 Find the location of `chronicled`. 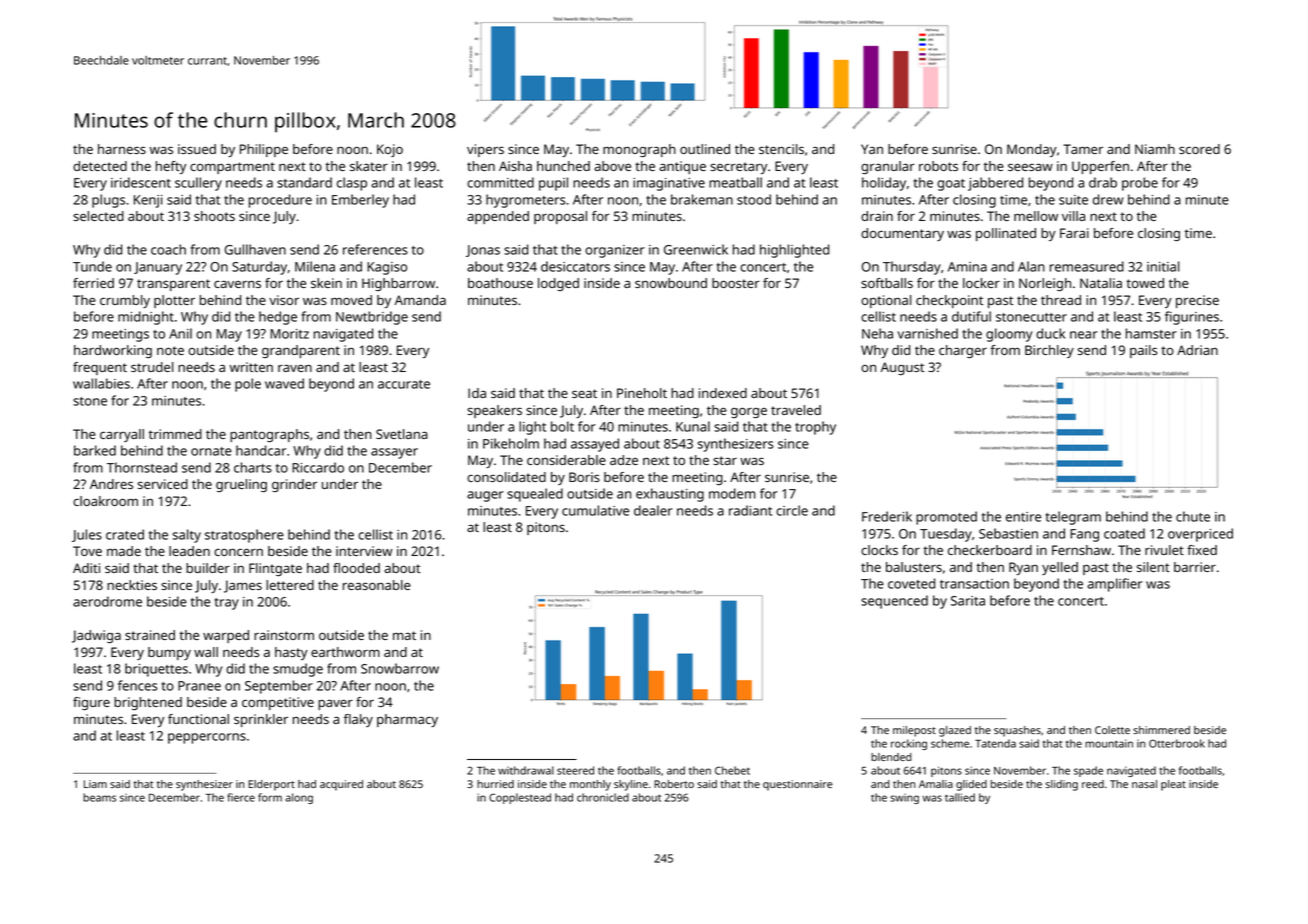

chronicled is located at coordinates (603, 797).
